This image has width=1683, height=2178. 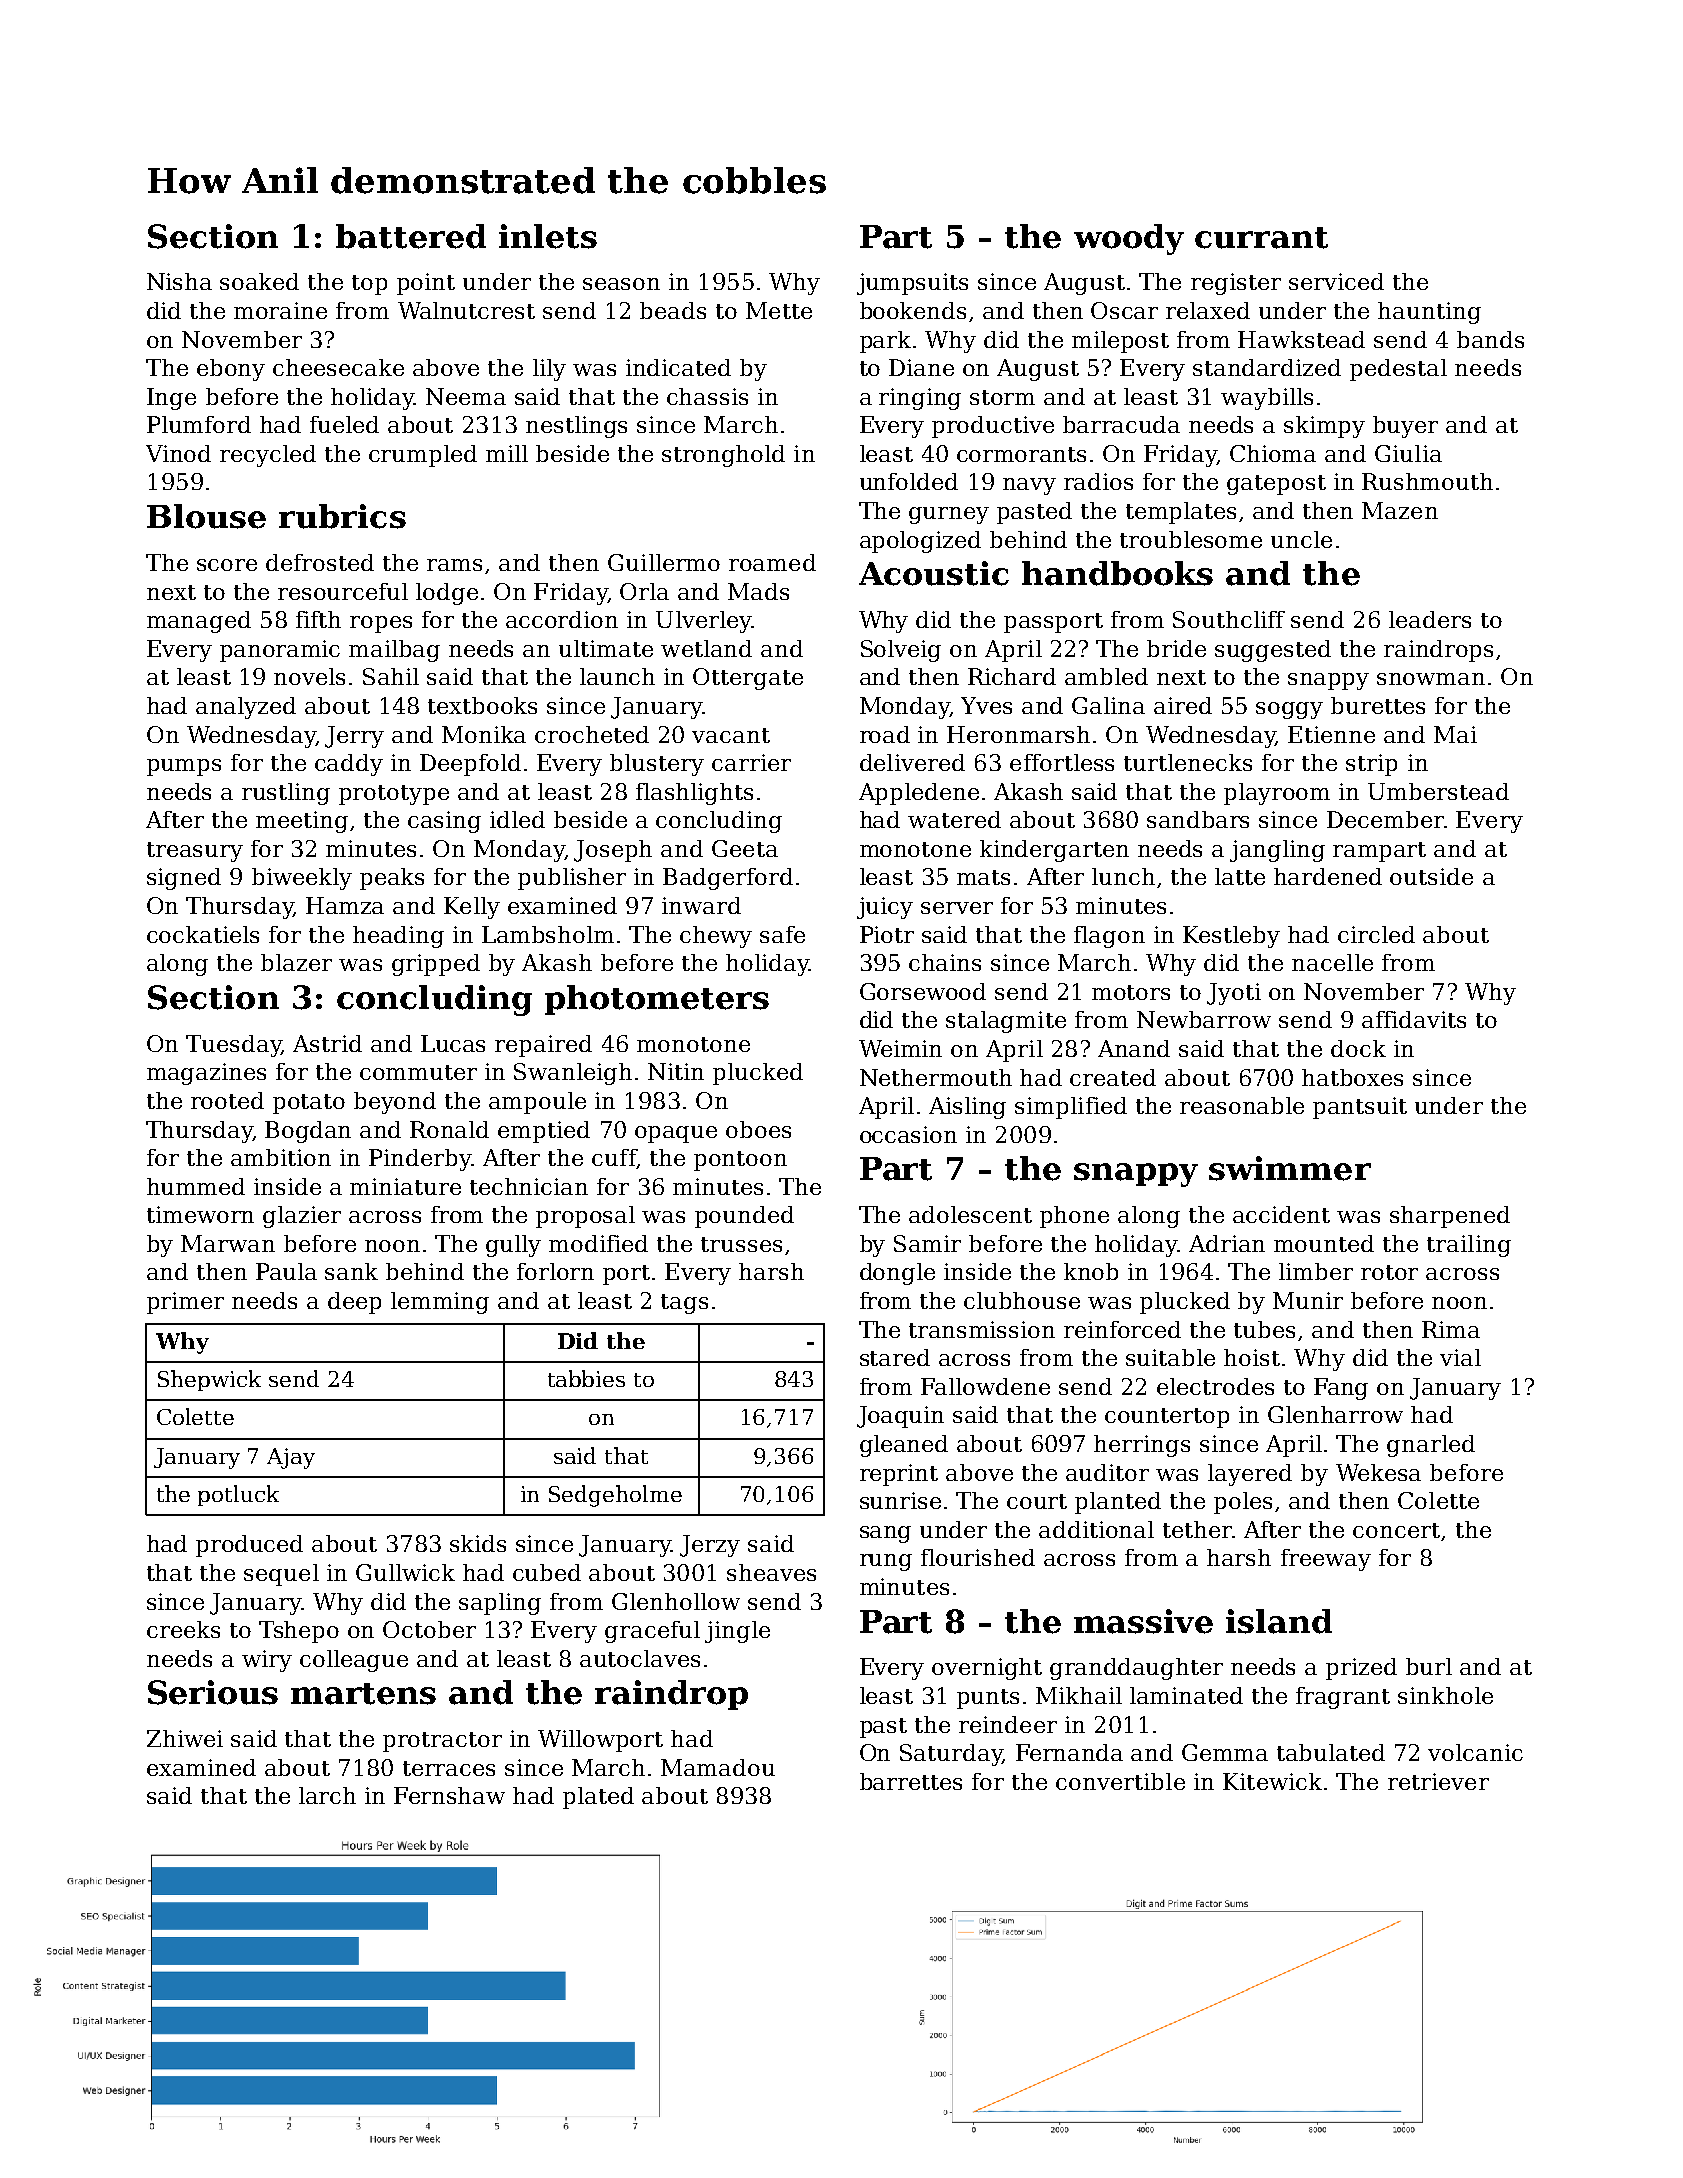 I want to click on bookends, so click(x=913, y=310).
